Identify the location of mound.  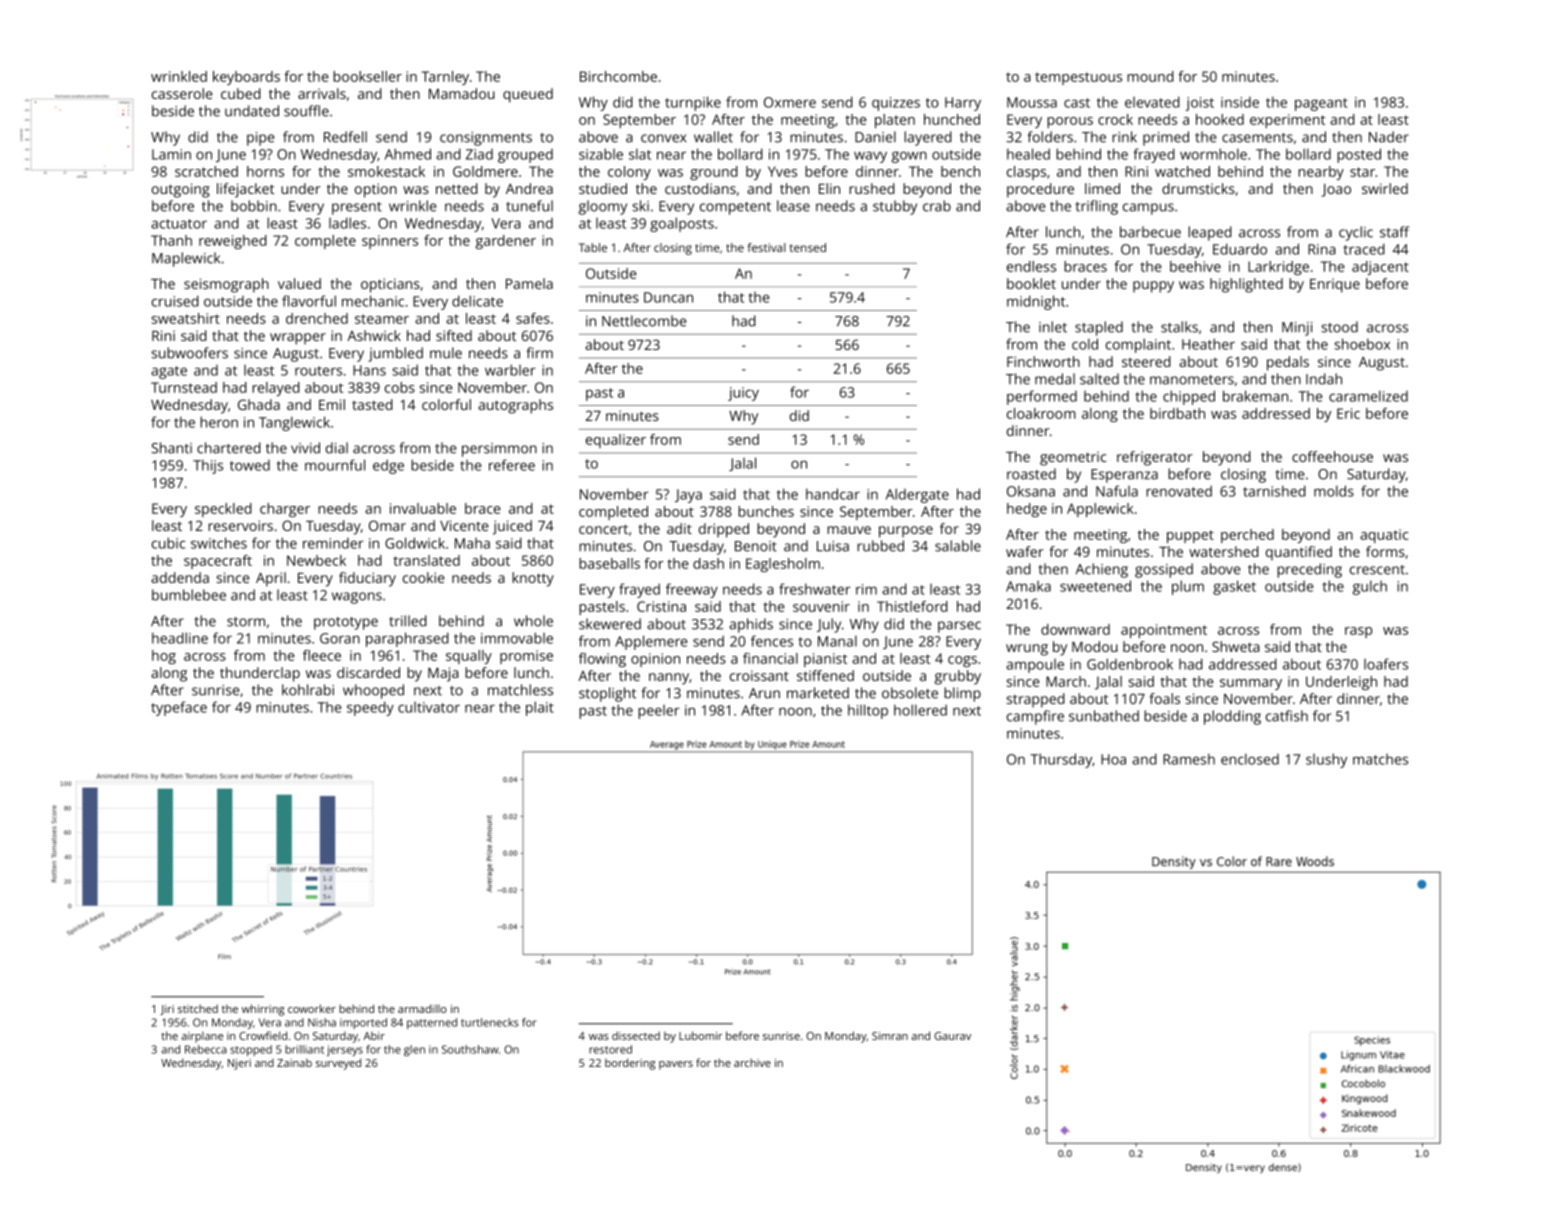
(1150, 76).
